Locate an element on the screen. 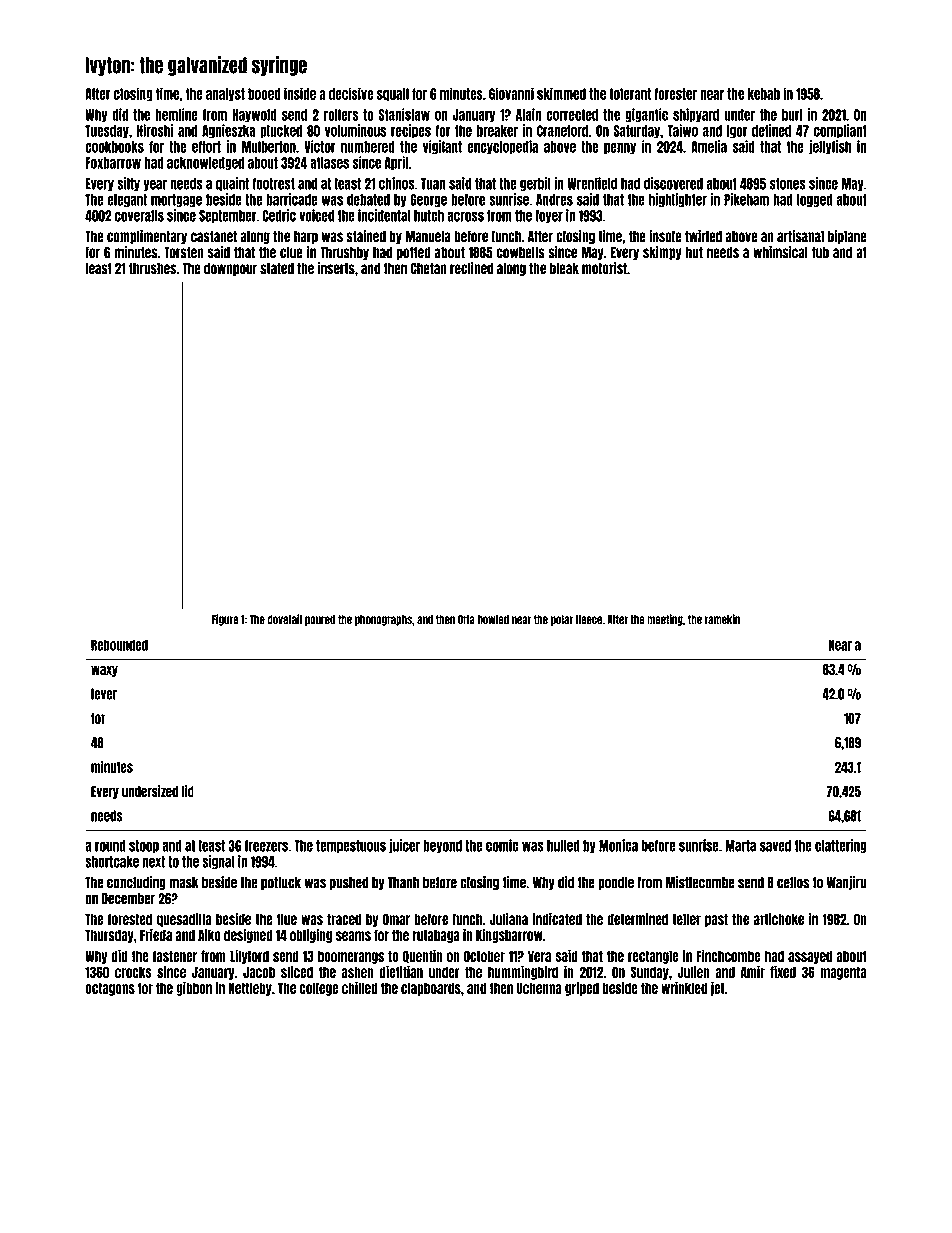  round is located at coordinates (110, 846).
